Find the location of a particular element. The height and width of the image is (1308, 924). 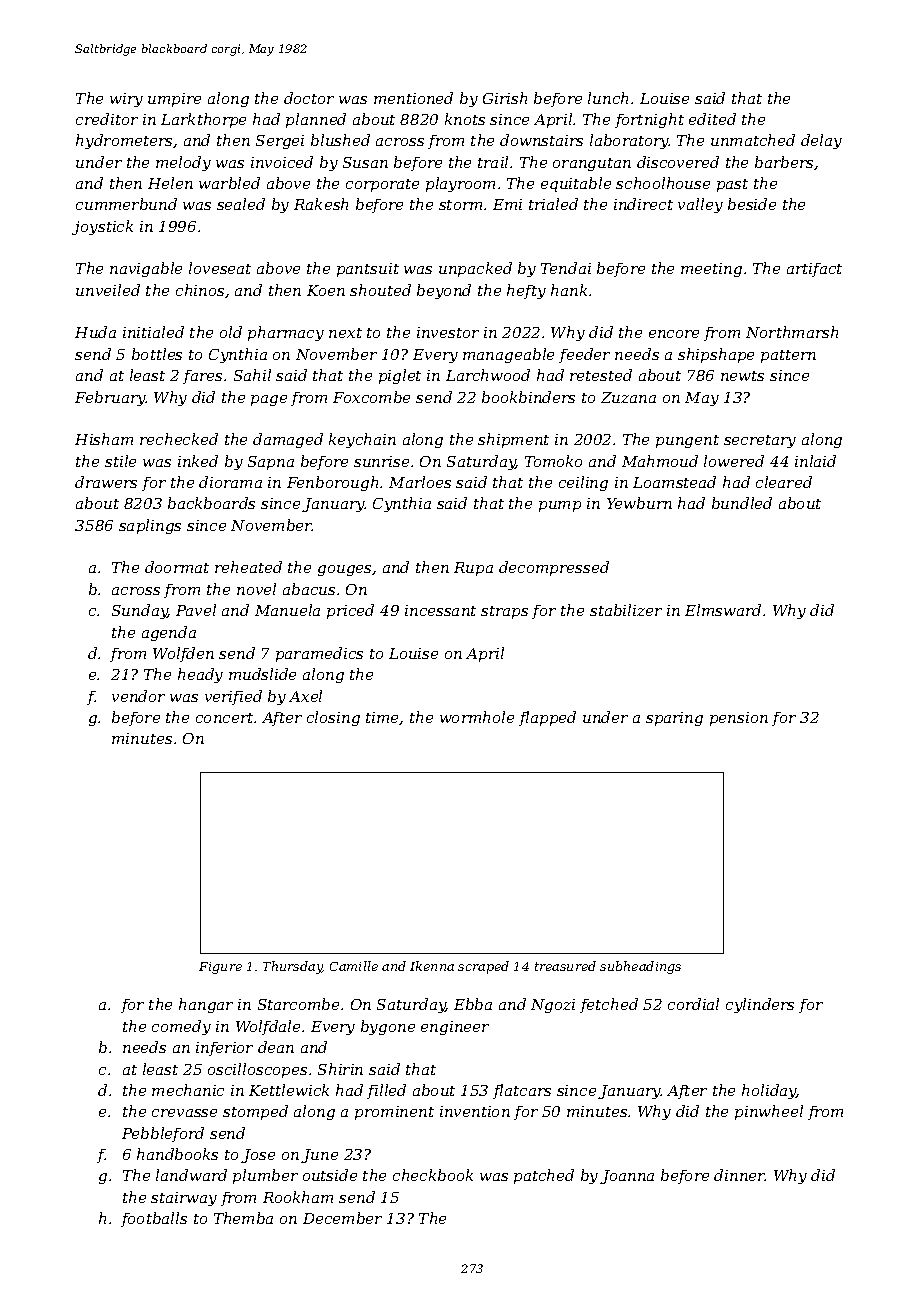

lunch is located at coordinates (608, 98).
